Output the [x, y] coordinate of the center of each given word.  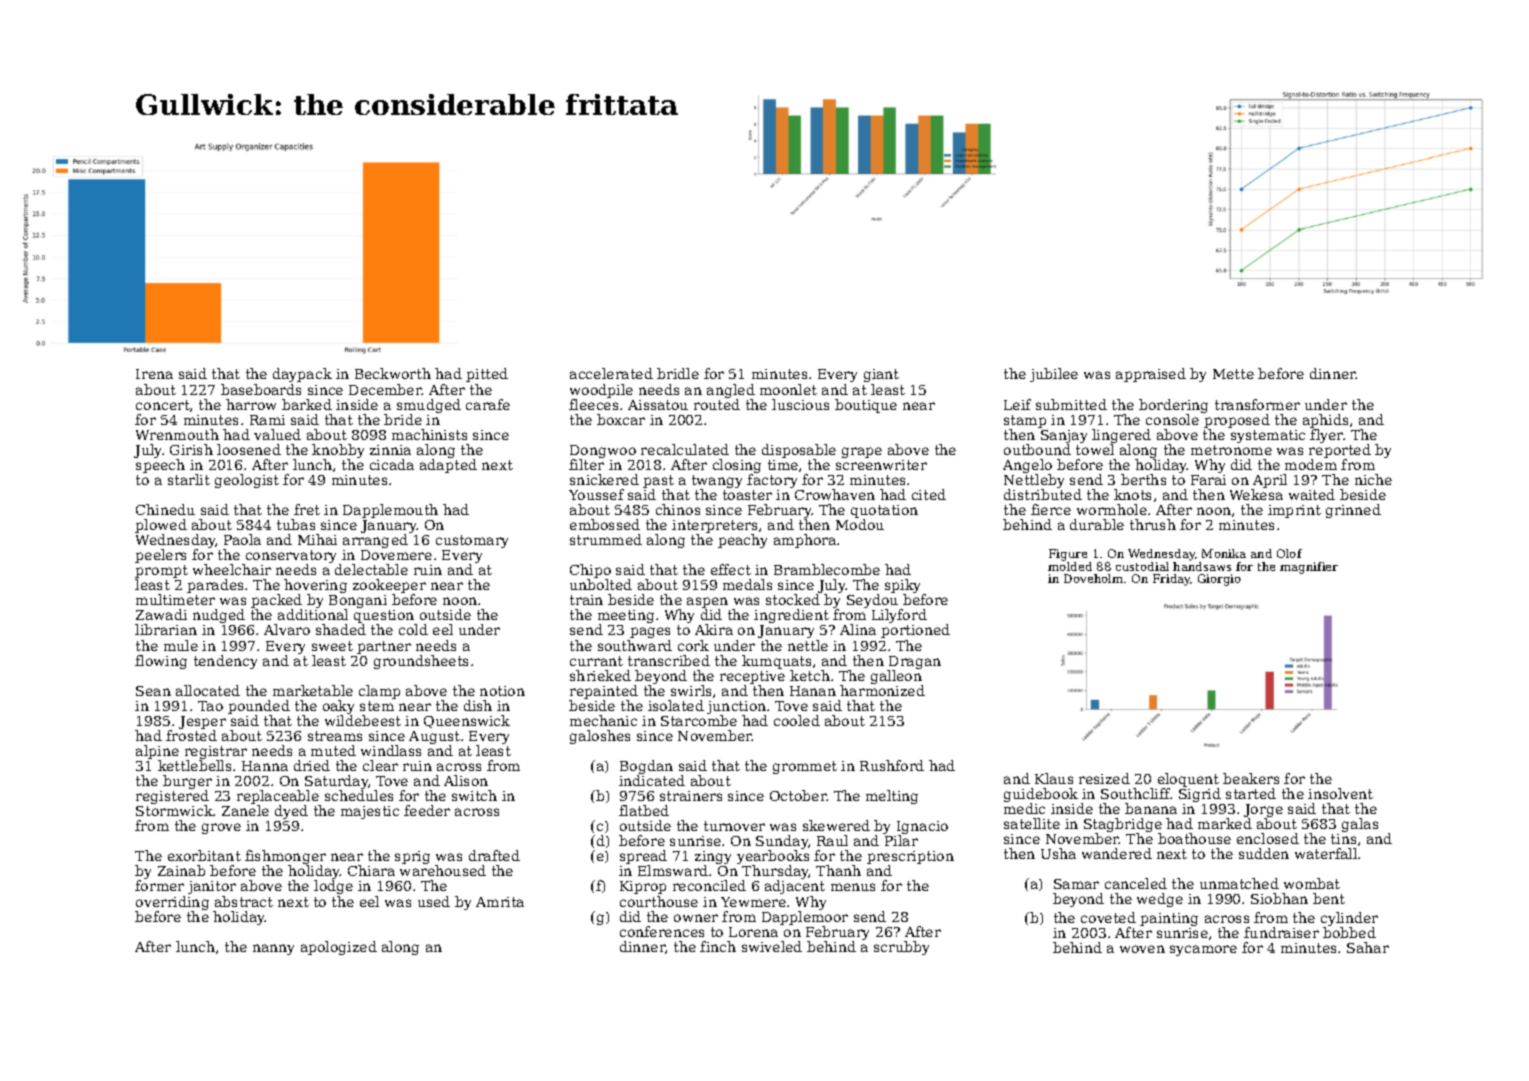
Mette [1233, 374]
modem [1311, 464]
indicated [652, 780]
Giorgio [1219, 580]
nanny [273, 949]
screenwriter [881, 465]
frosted [191, 735]
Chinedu [165, 509]
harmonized [882, 690]
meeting [626, 617]
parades [215, 586]
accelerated [611, 373]
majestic [370, 812]
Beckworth [393, 373]
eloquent [1188, 780]
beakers [1251, 778]
